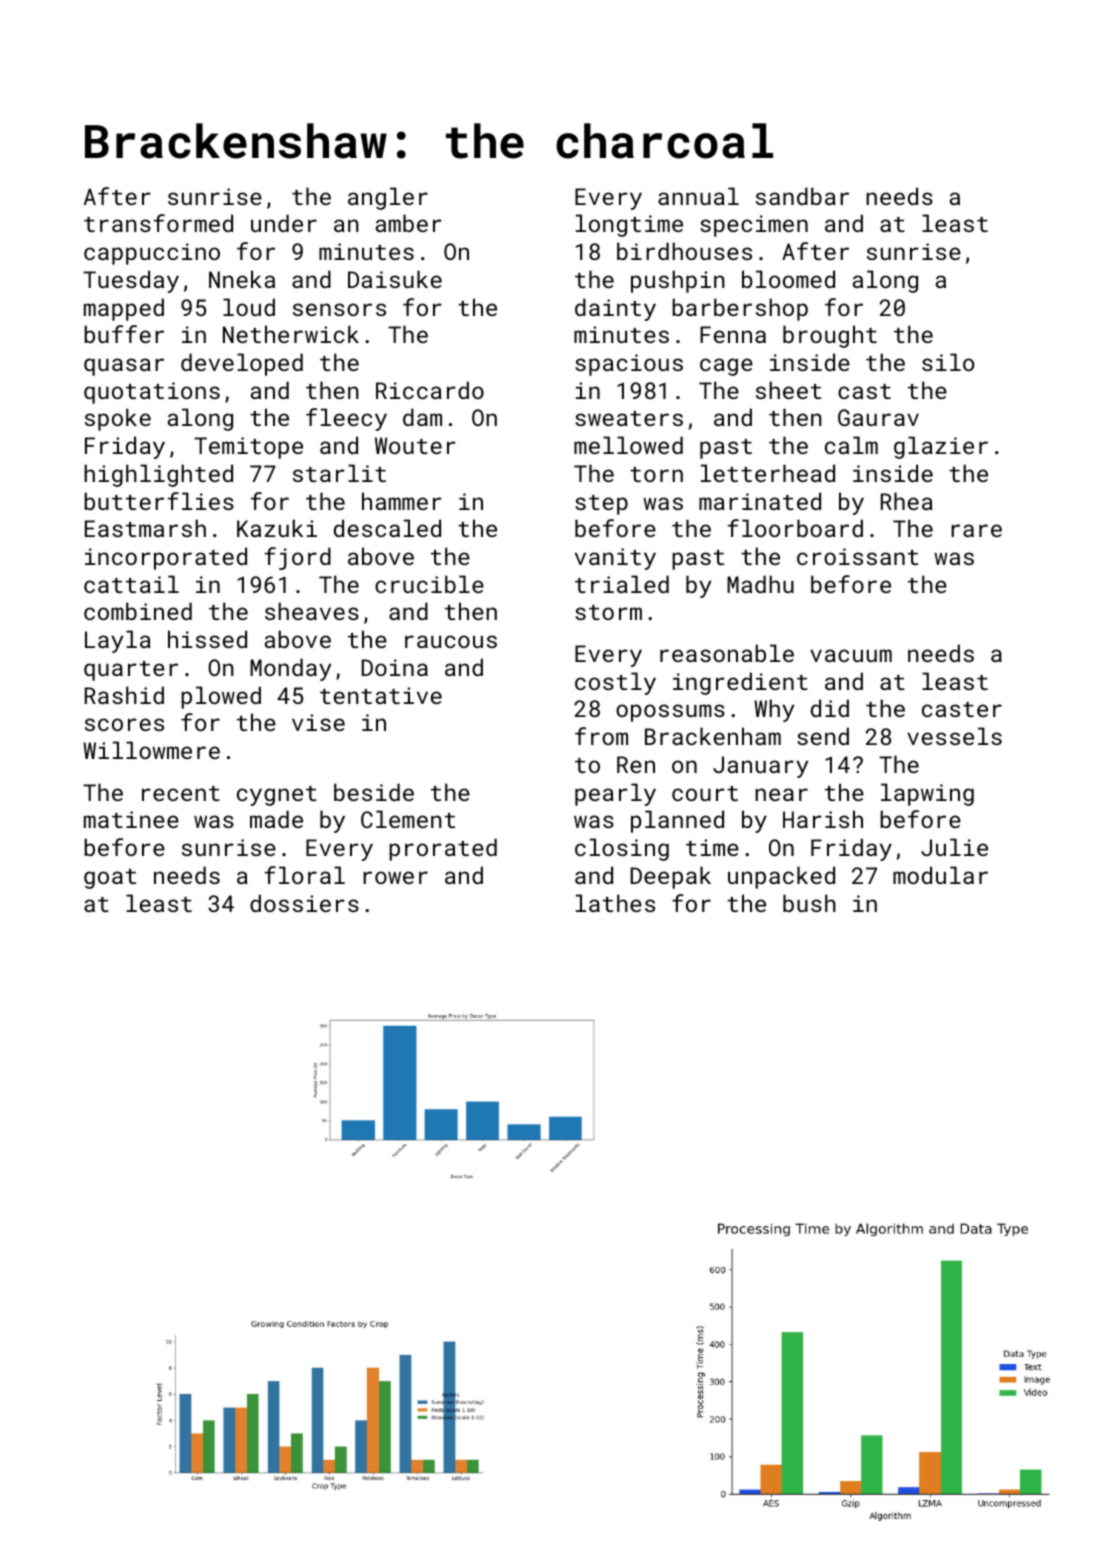 The height and width of the page is (1559, 1098). What do you see at coordinates (276, 819) in the page?
I see `made` at bounding box center [276, 819].
